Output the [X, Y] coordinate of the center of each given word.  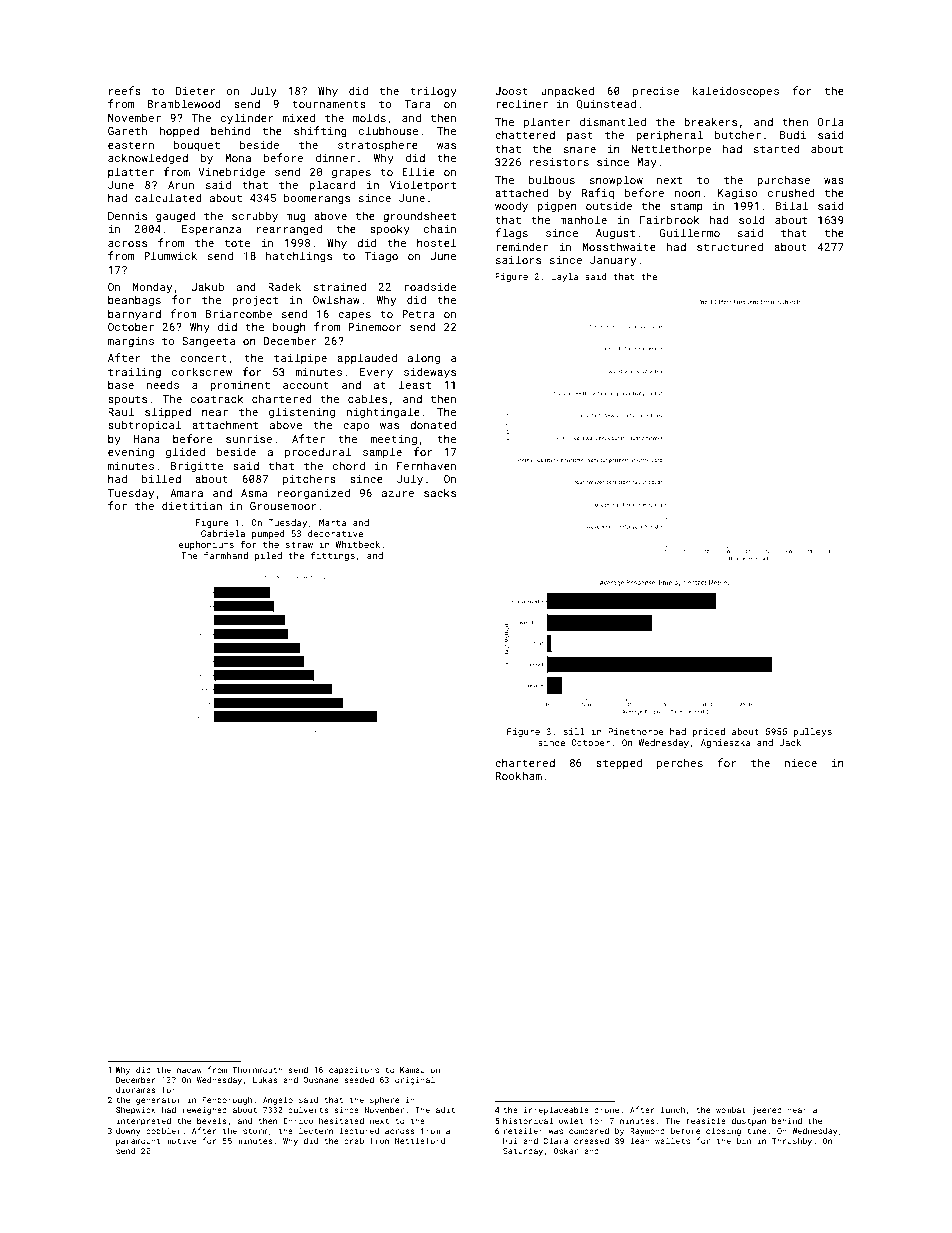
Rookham [519, 775]
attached [521, 192]
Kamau [412, 1070]
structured [730, 246]
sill [574, 731]
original [415, 1080]
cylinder [247, 119]
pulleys [813, 732]
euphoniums [206, 545]
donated [433, 424]
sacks [440, 493]
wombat [731, 1109]
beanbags [134, 301]
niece [800, 763]
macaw [189, 1070]
